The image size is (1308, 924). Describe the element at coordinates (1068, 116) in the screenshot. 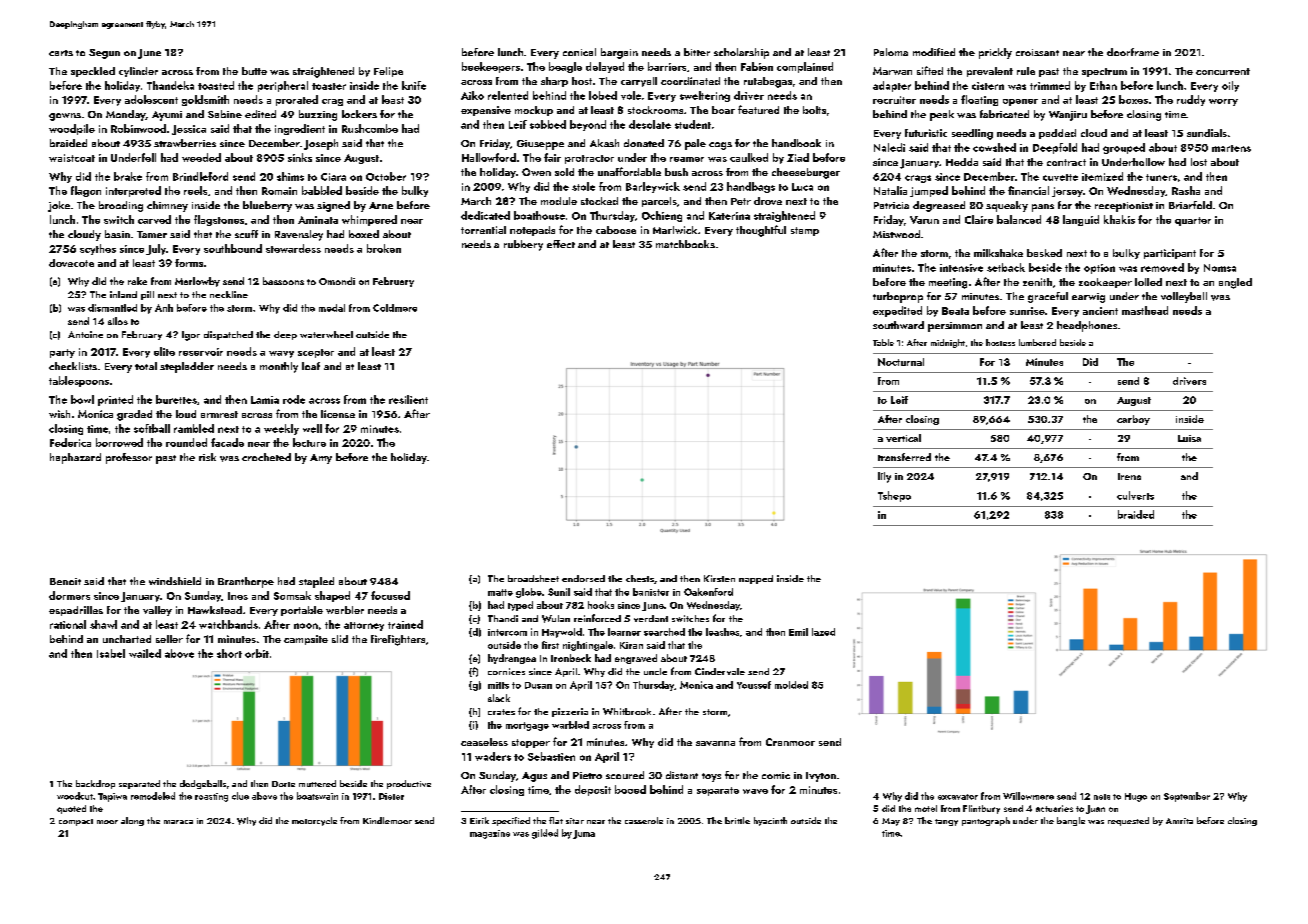

I see `Wanjiru` at that location.
